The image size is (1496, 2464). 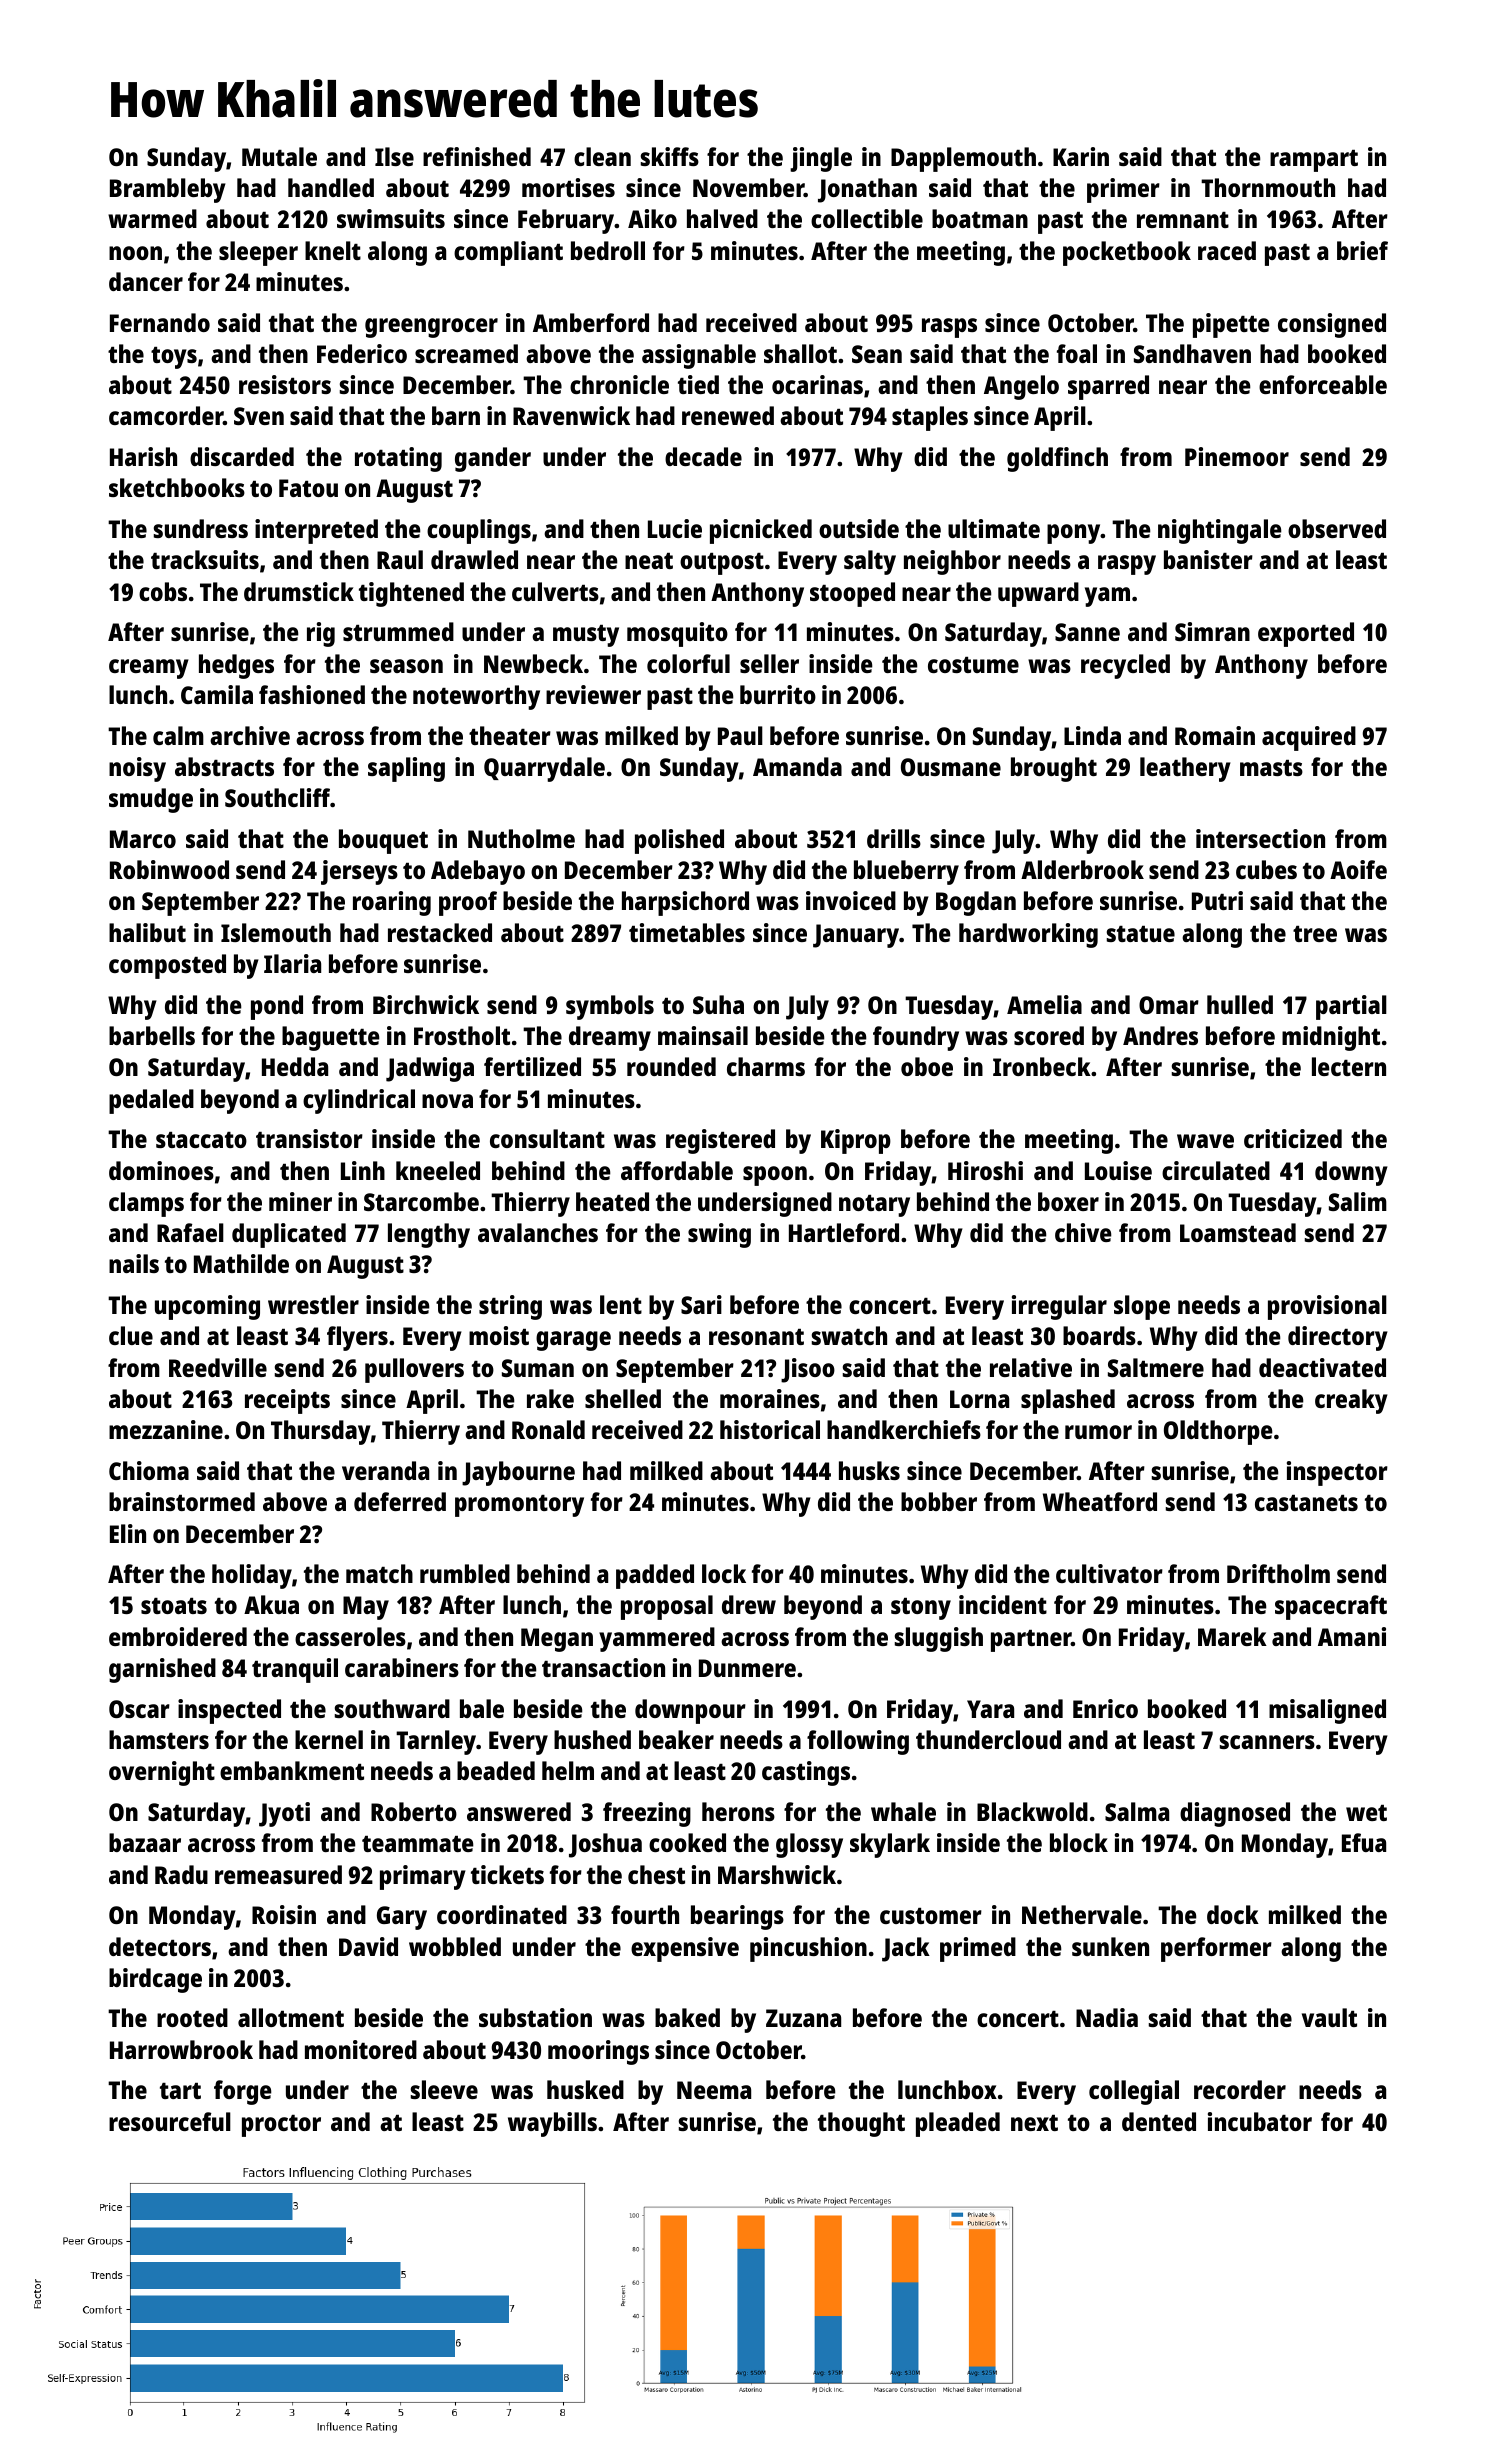 What do you see at coordinates (135, 253) in the page?
I see `noon` at bounding box center [135, 253].
